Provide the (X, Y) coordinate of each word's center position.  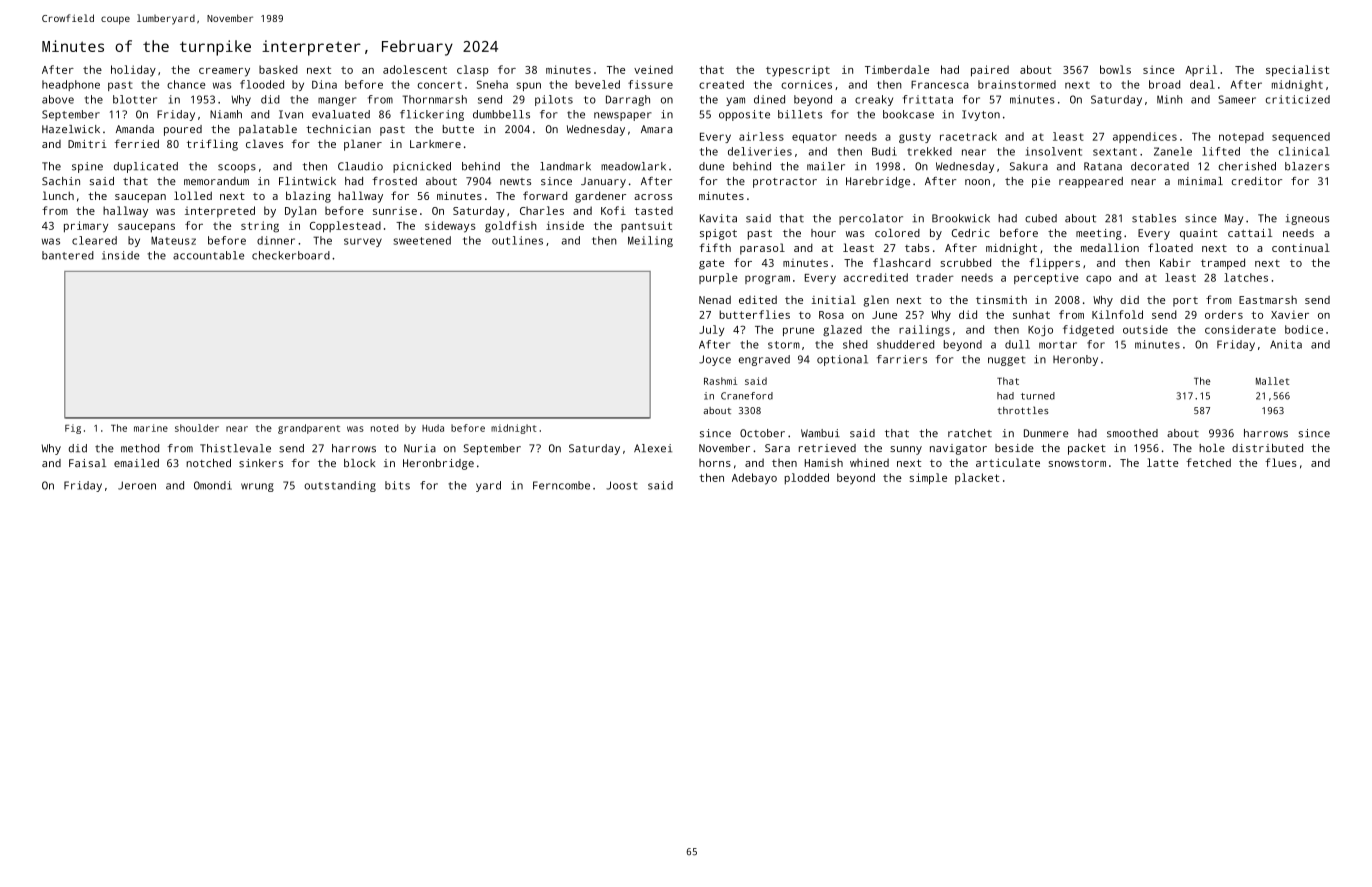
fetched (1208, 462)
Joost (622, 485)
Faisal (87, 463)
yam (735, 101)
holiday (133, 71)
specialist (1297, 71)
